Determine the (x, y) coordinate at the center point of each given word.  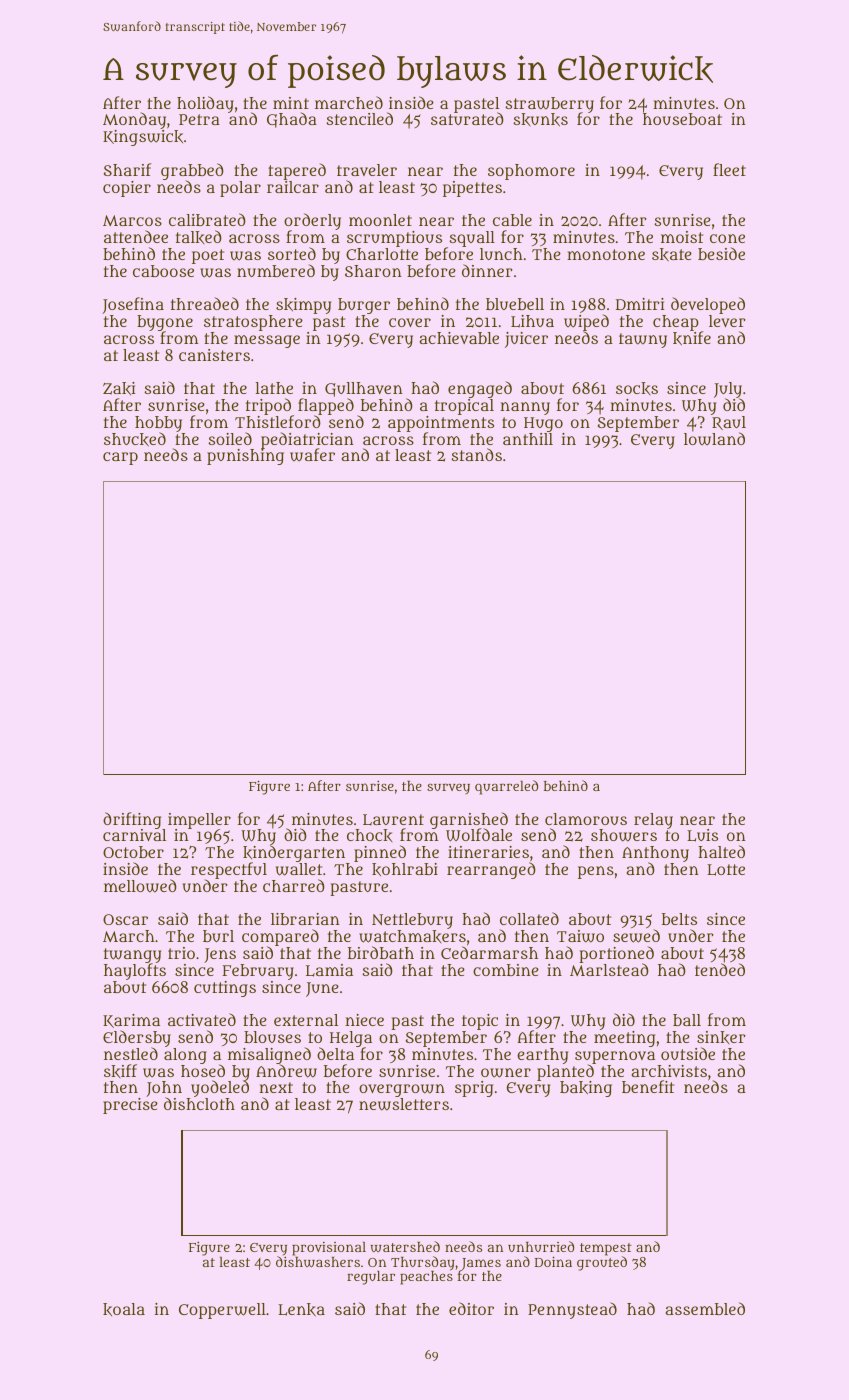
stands (476, 454)
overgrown (402, 1090)
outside (688, 1053)
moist (682, 237)
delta (335, 1054)
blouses (272, 1037)
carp (120, 458)
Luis (702, 835)
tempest (606, 1249)
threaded (205, 303)
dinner (487, 270)
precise (130, 1106)
